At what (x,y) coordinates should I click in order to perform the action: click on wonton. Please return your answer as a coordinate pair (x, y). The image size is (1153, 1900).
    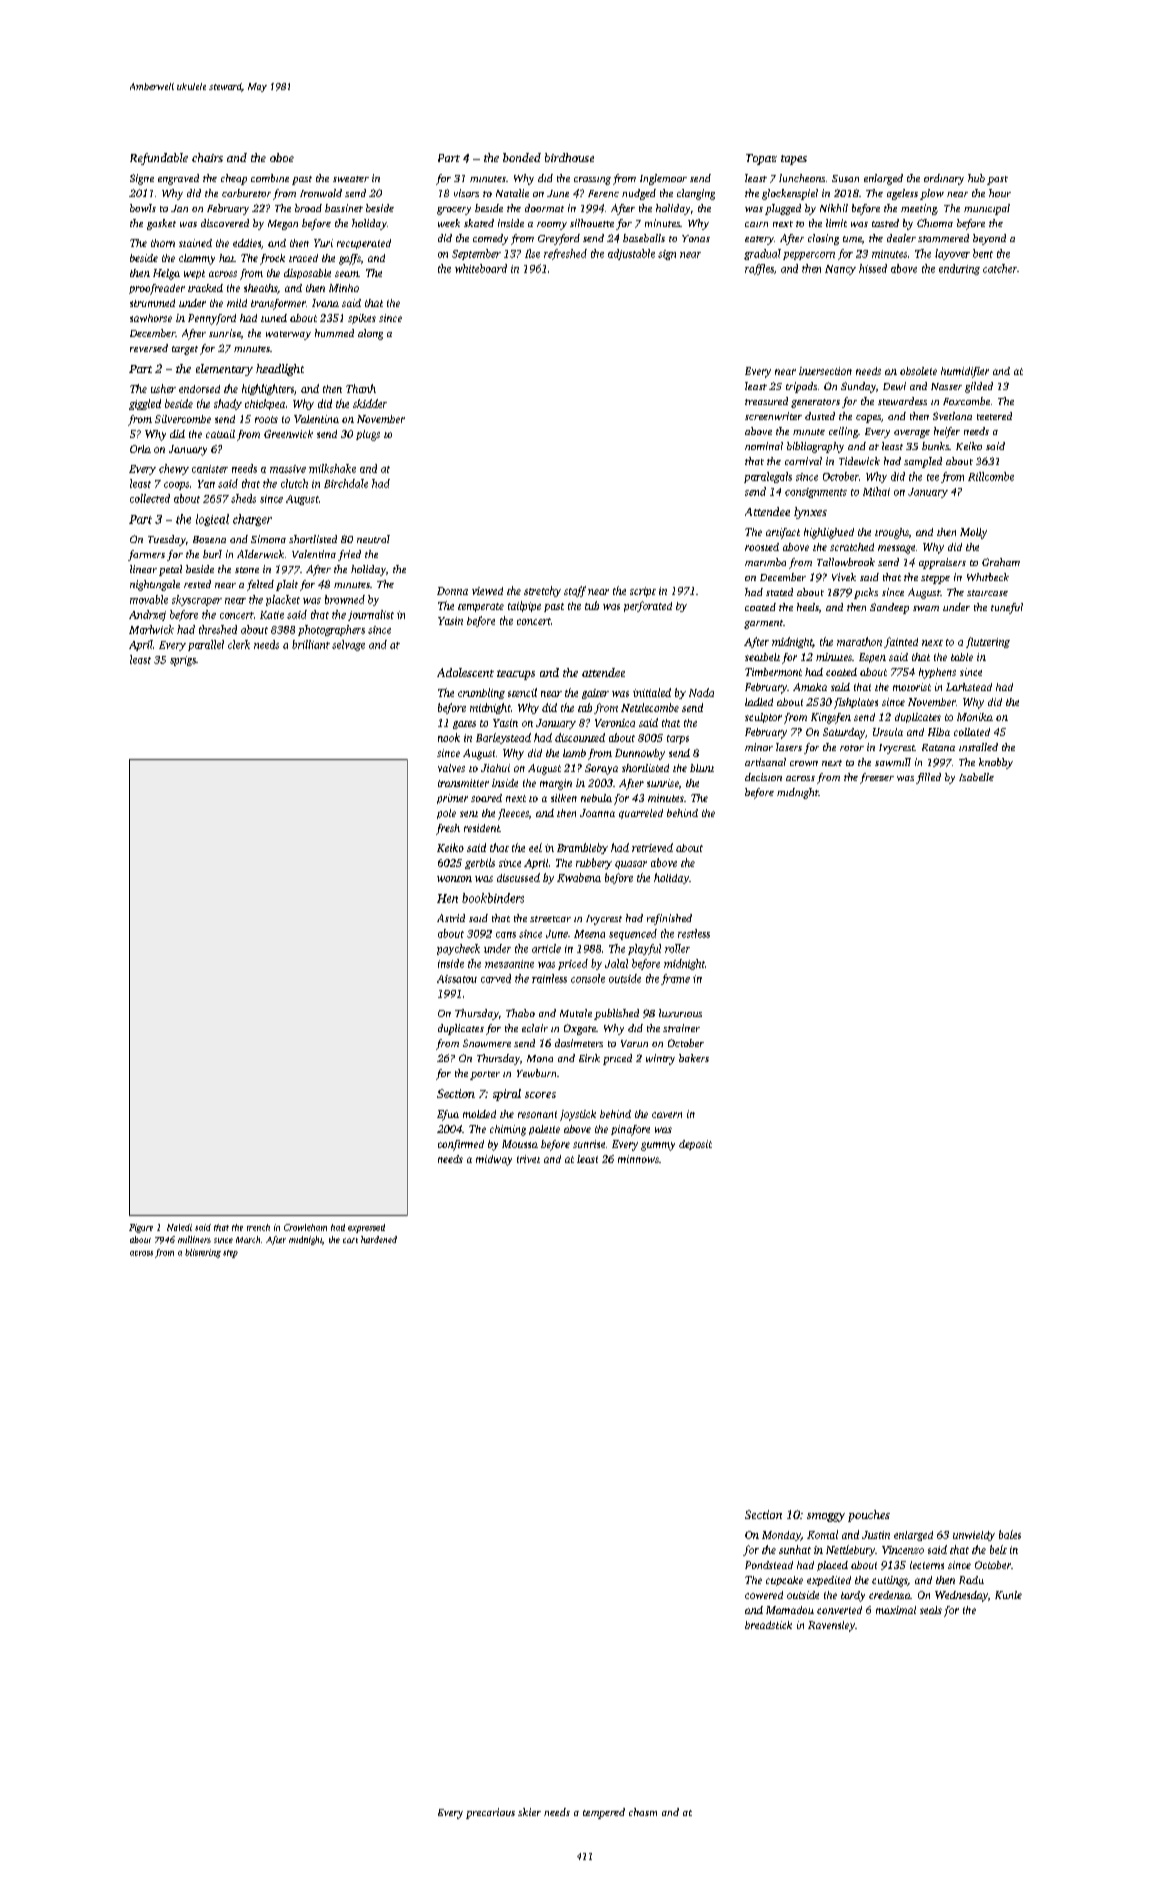
    Looking at the image, I should click on (454, 879).
